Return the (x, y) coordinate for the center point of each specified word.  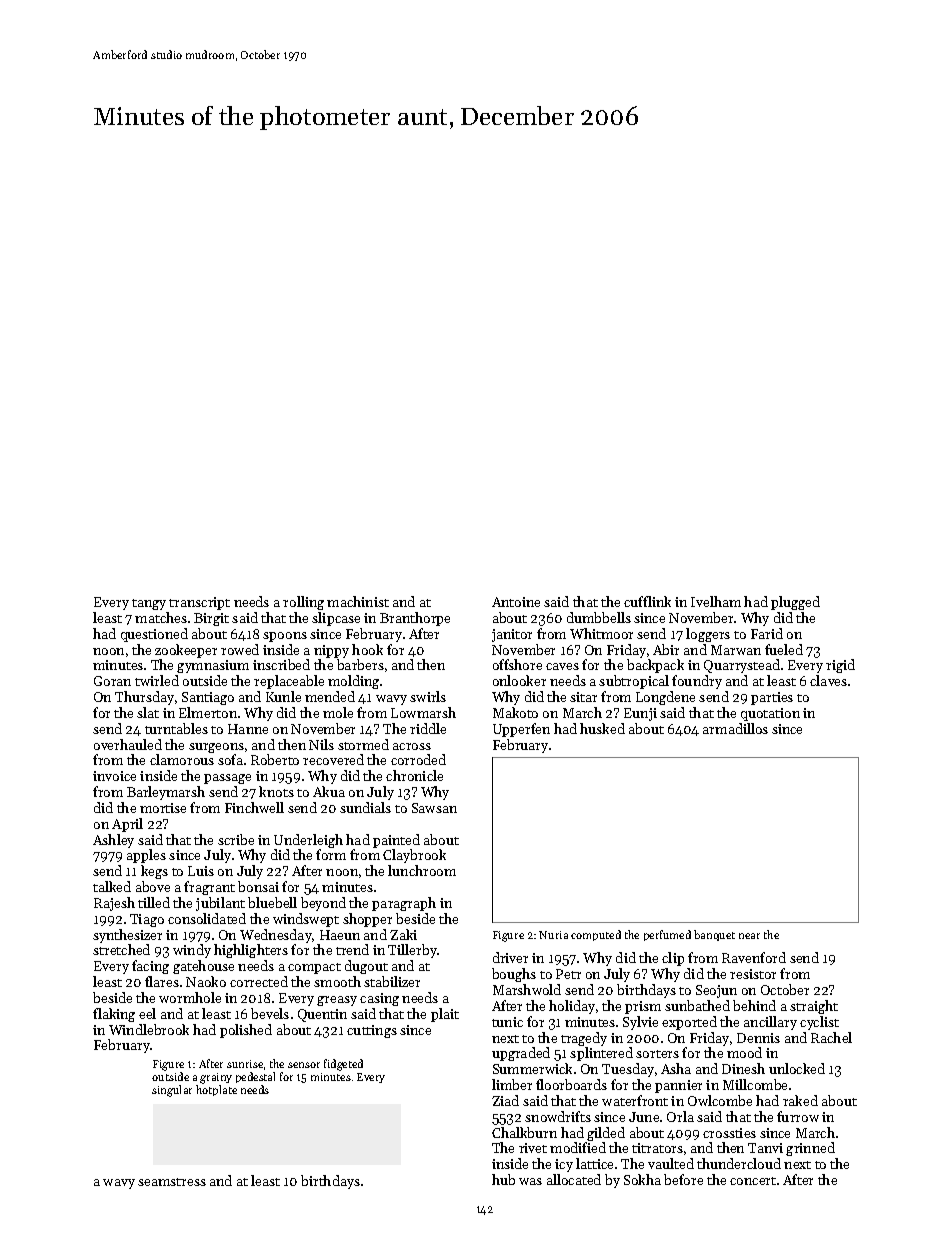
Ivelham (716, 601)
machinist (358, 601)
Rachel (831, 1037)
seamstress (172, 1182)
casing (379, 999)
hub (503, 1179)
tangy (149, 604)
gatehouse (203, 967)
